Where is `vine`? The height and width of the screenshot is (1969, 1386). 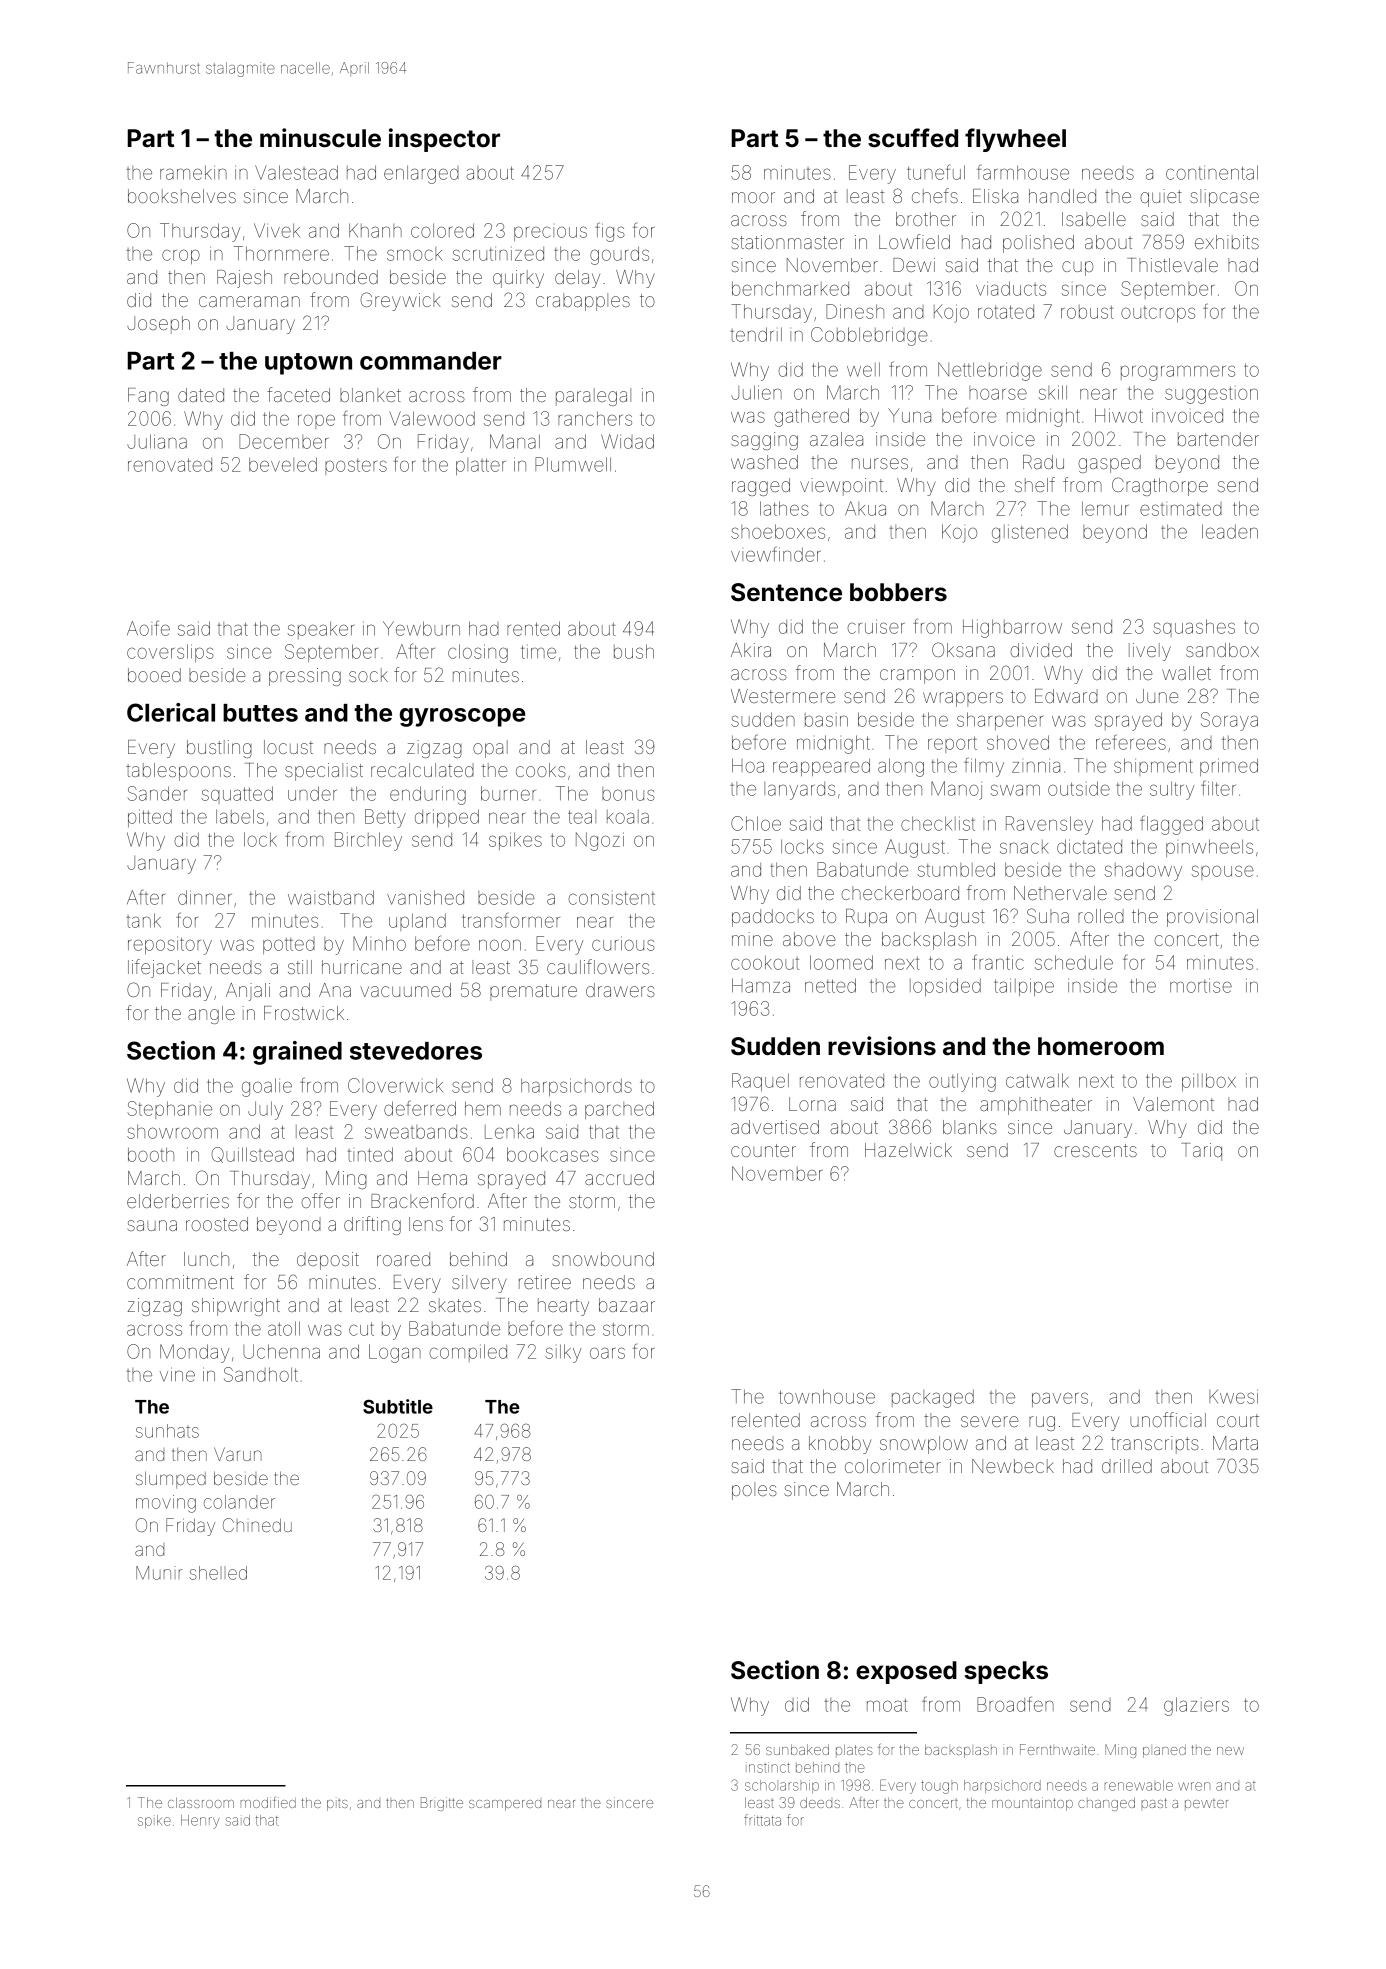
vine is located at coordinates (177, 1374).
